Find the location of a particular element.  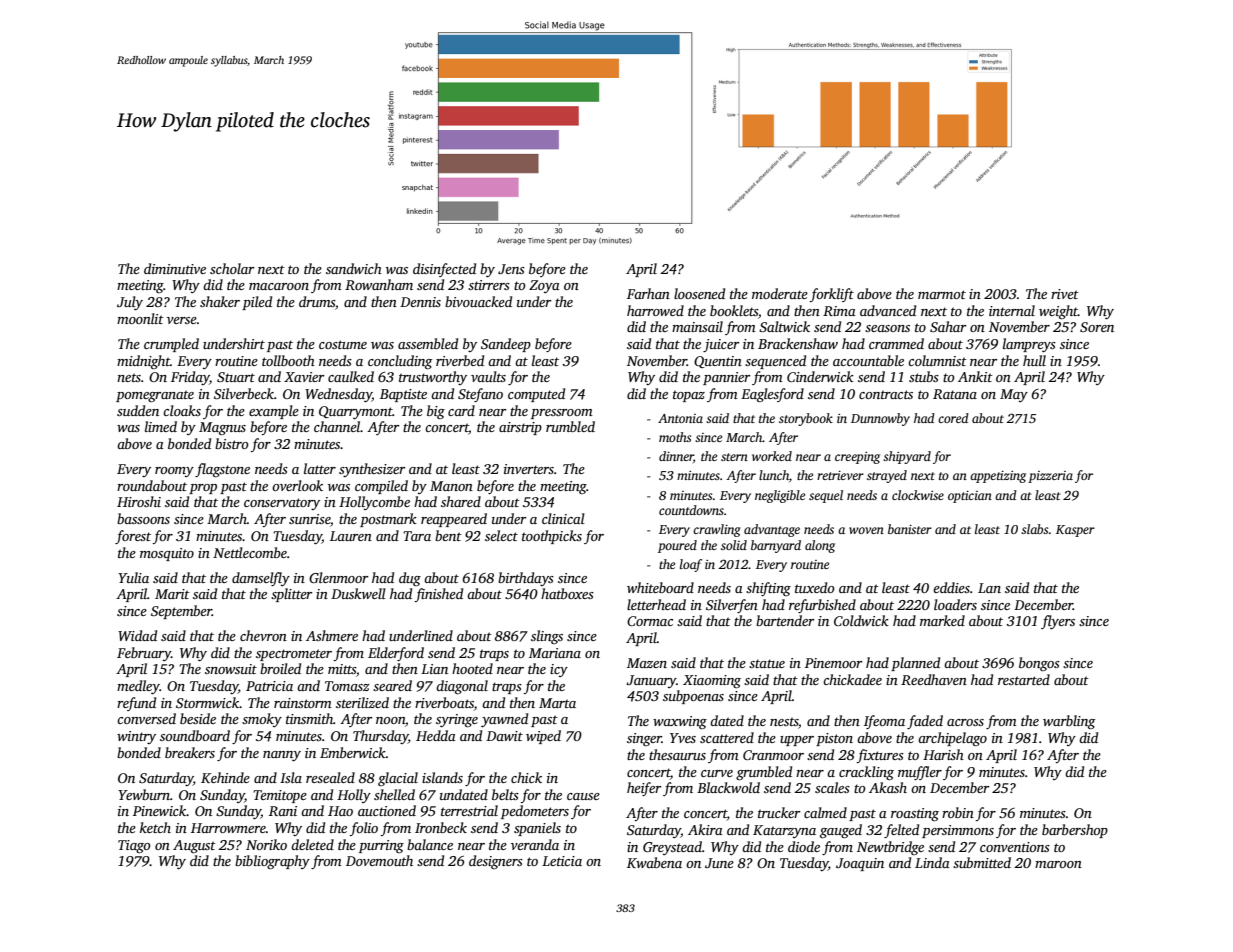

Patricia is located at coordinates (269, 686).
